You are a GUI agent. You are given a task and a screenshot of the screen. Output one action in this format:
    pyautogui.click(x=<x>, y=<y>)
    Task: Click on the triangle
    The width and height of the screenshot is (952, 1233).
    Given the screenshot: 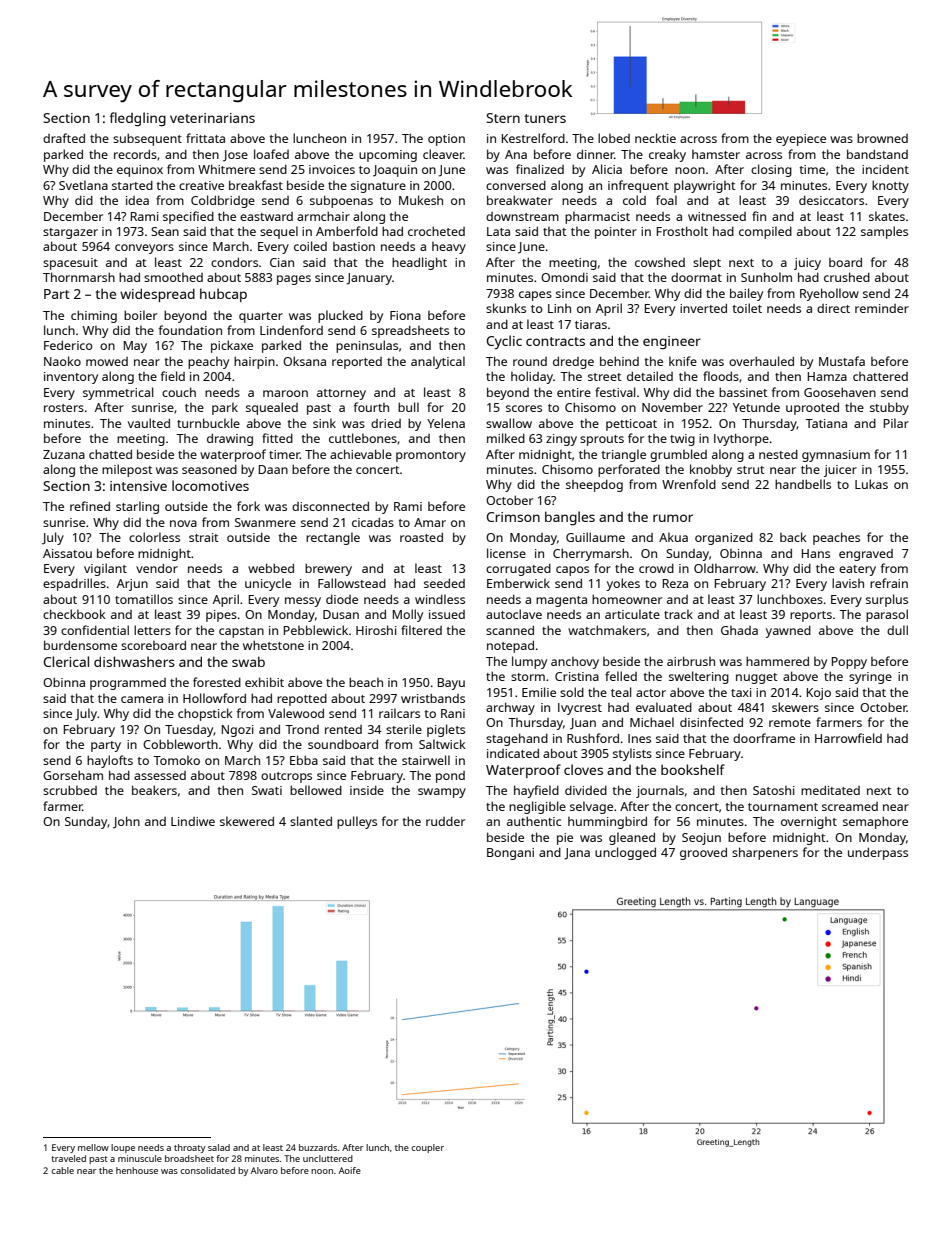 What is the action you would take?
    pyautogui.click(x=624, y=455)
